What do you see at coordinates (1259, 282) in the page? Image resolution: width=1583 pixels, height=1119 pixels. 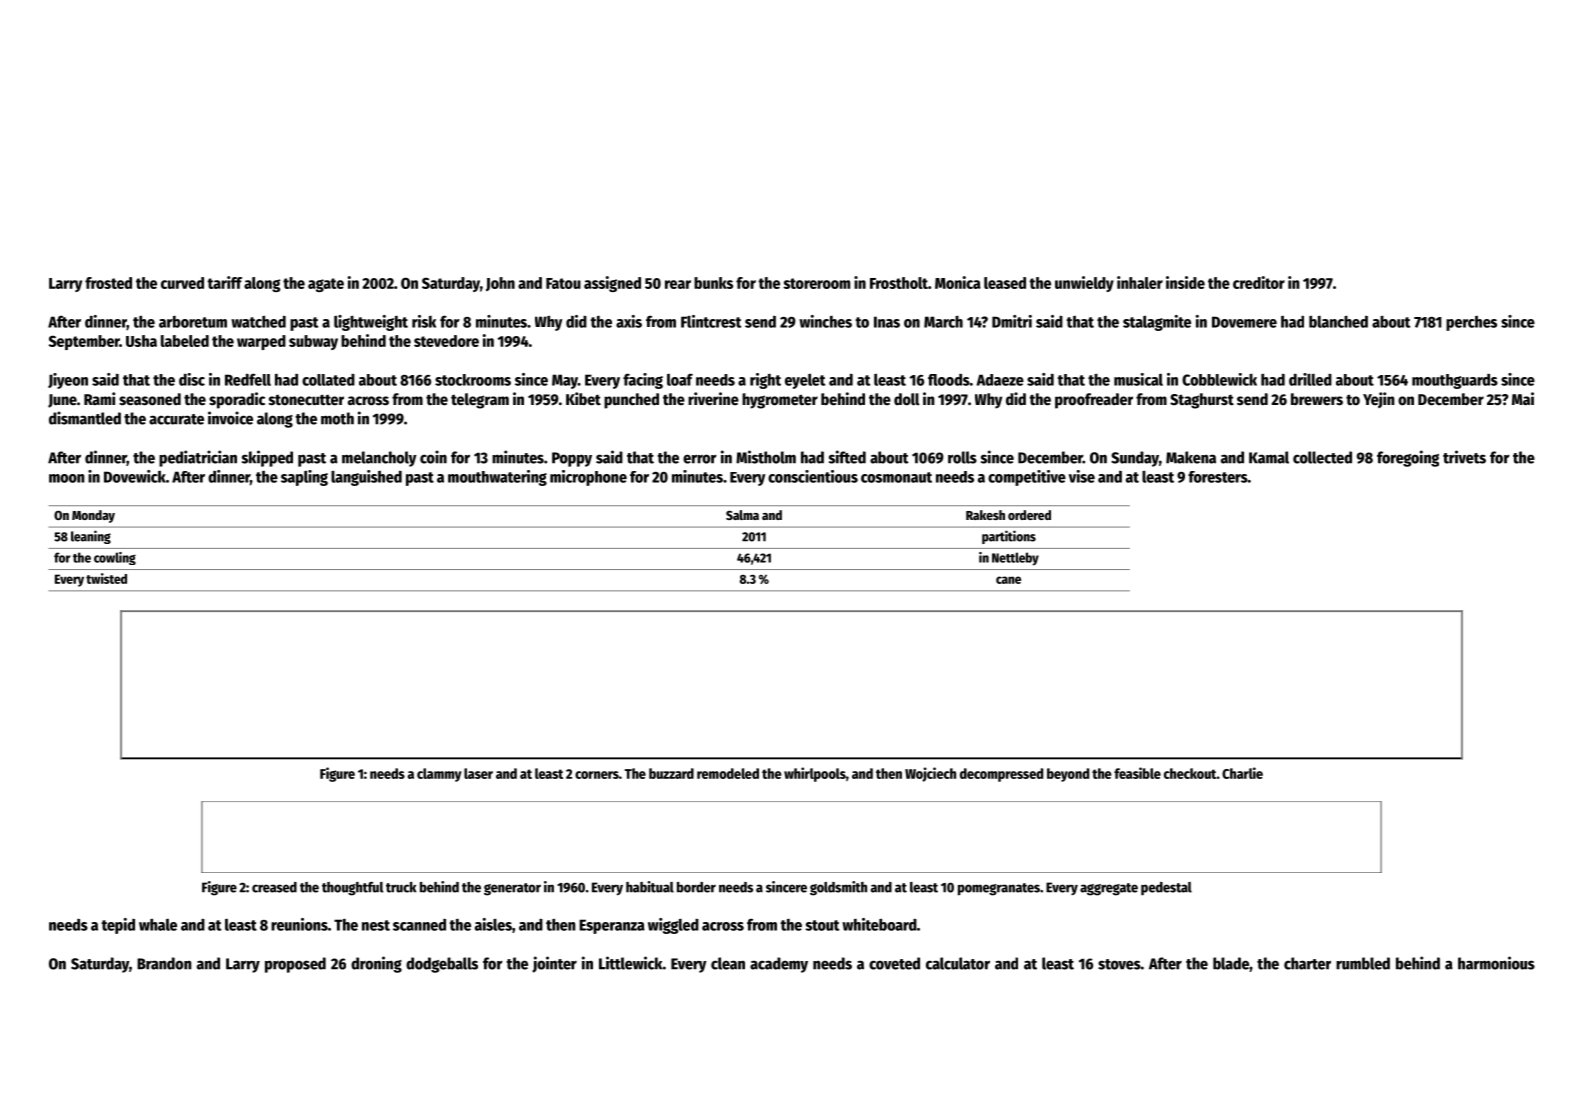 I see `creditor` at bounding box center [1259, 282].
